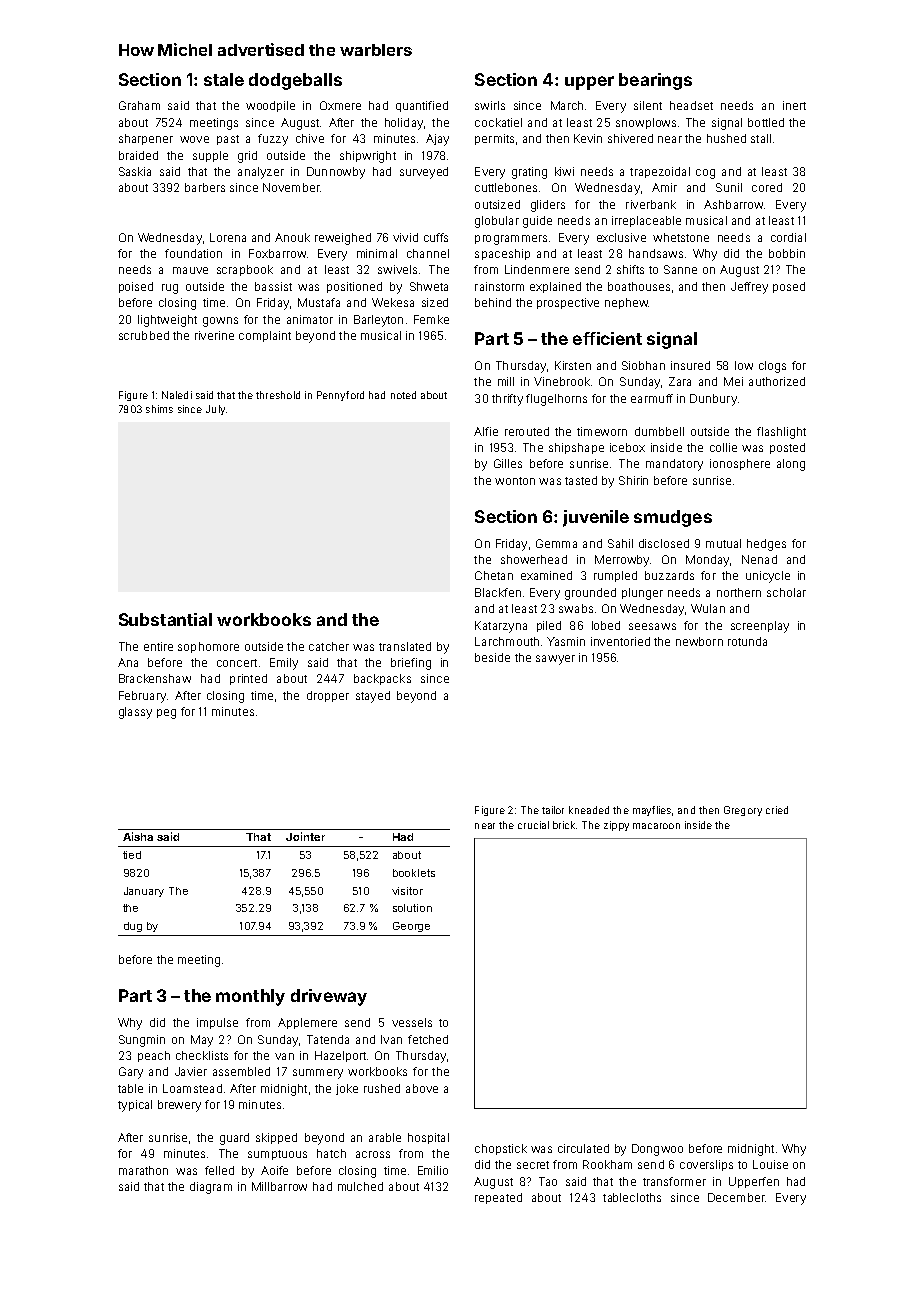 The height and width of the screenshot is (1308, 924). What do you see at coordinates (498, 1198) in the screenshot?
I see `repeated` at bounding box center [498, 1198].
